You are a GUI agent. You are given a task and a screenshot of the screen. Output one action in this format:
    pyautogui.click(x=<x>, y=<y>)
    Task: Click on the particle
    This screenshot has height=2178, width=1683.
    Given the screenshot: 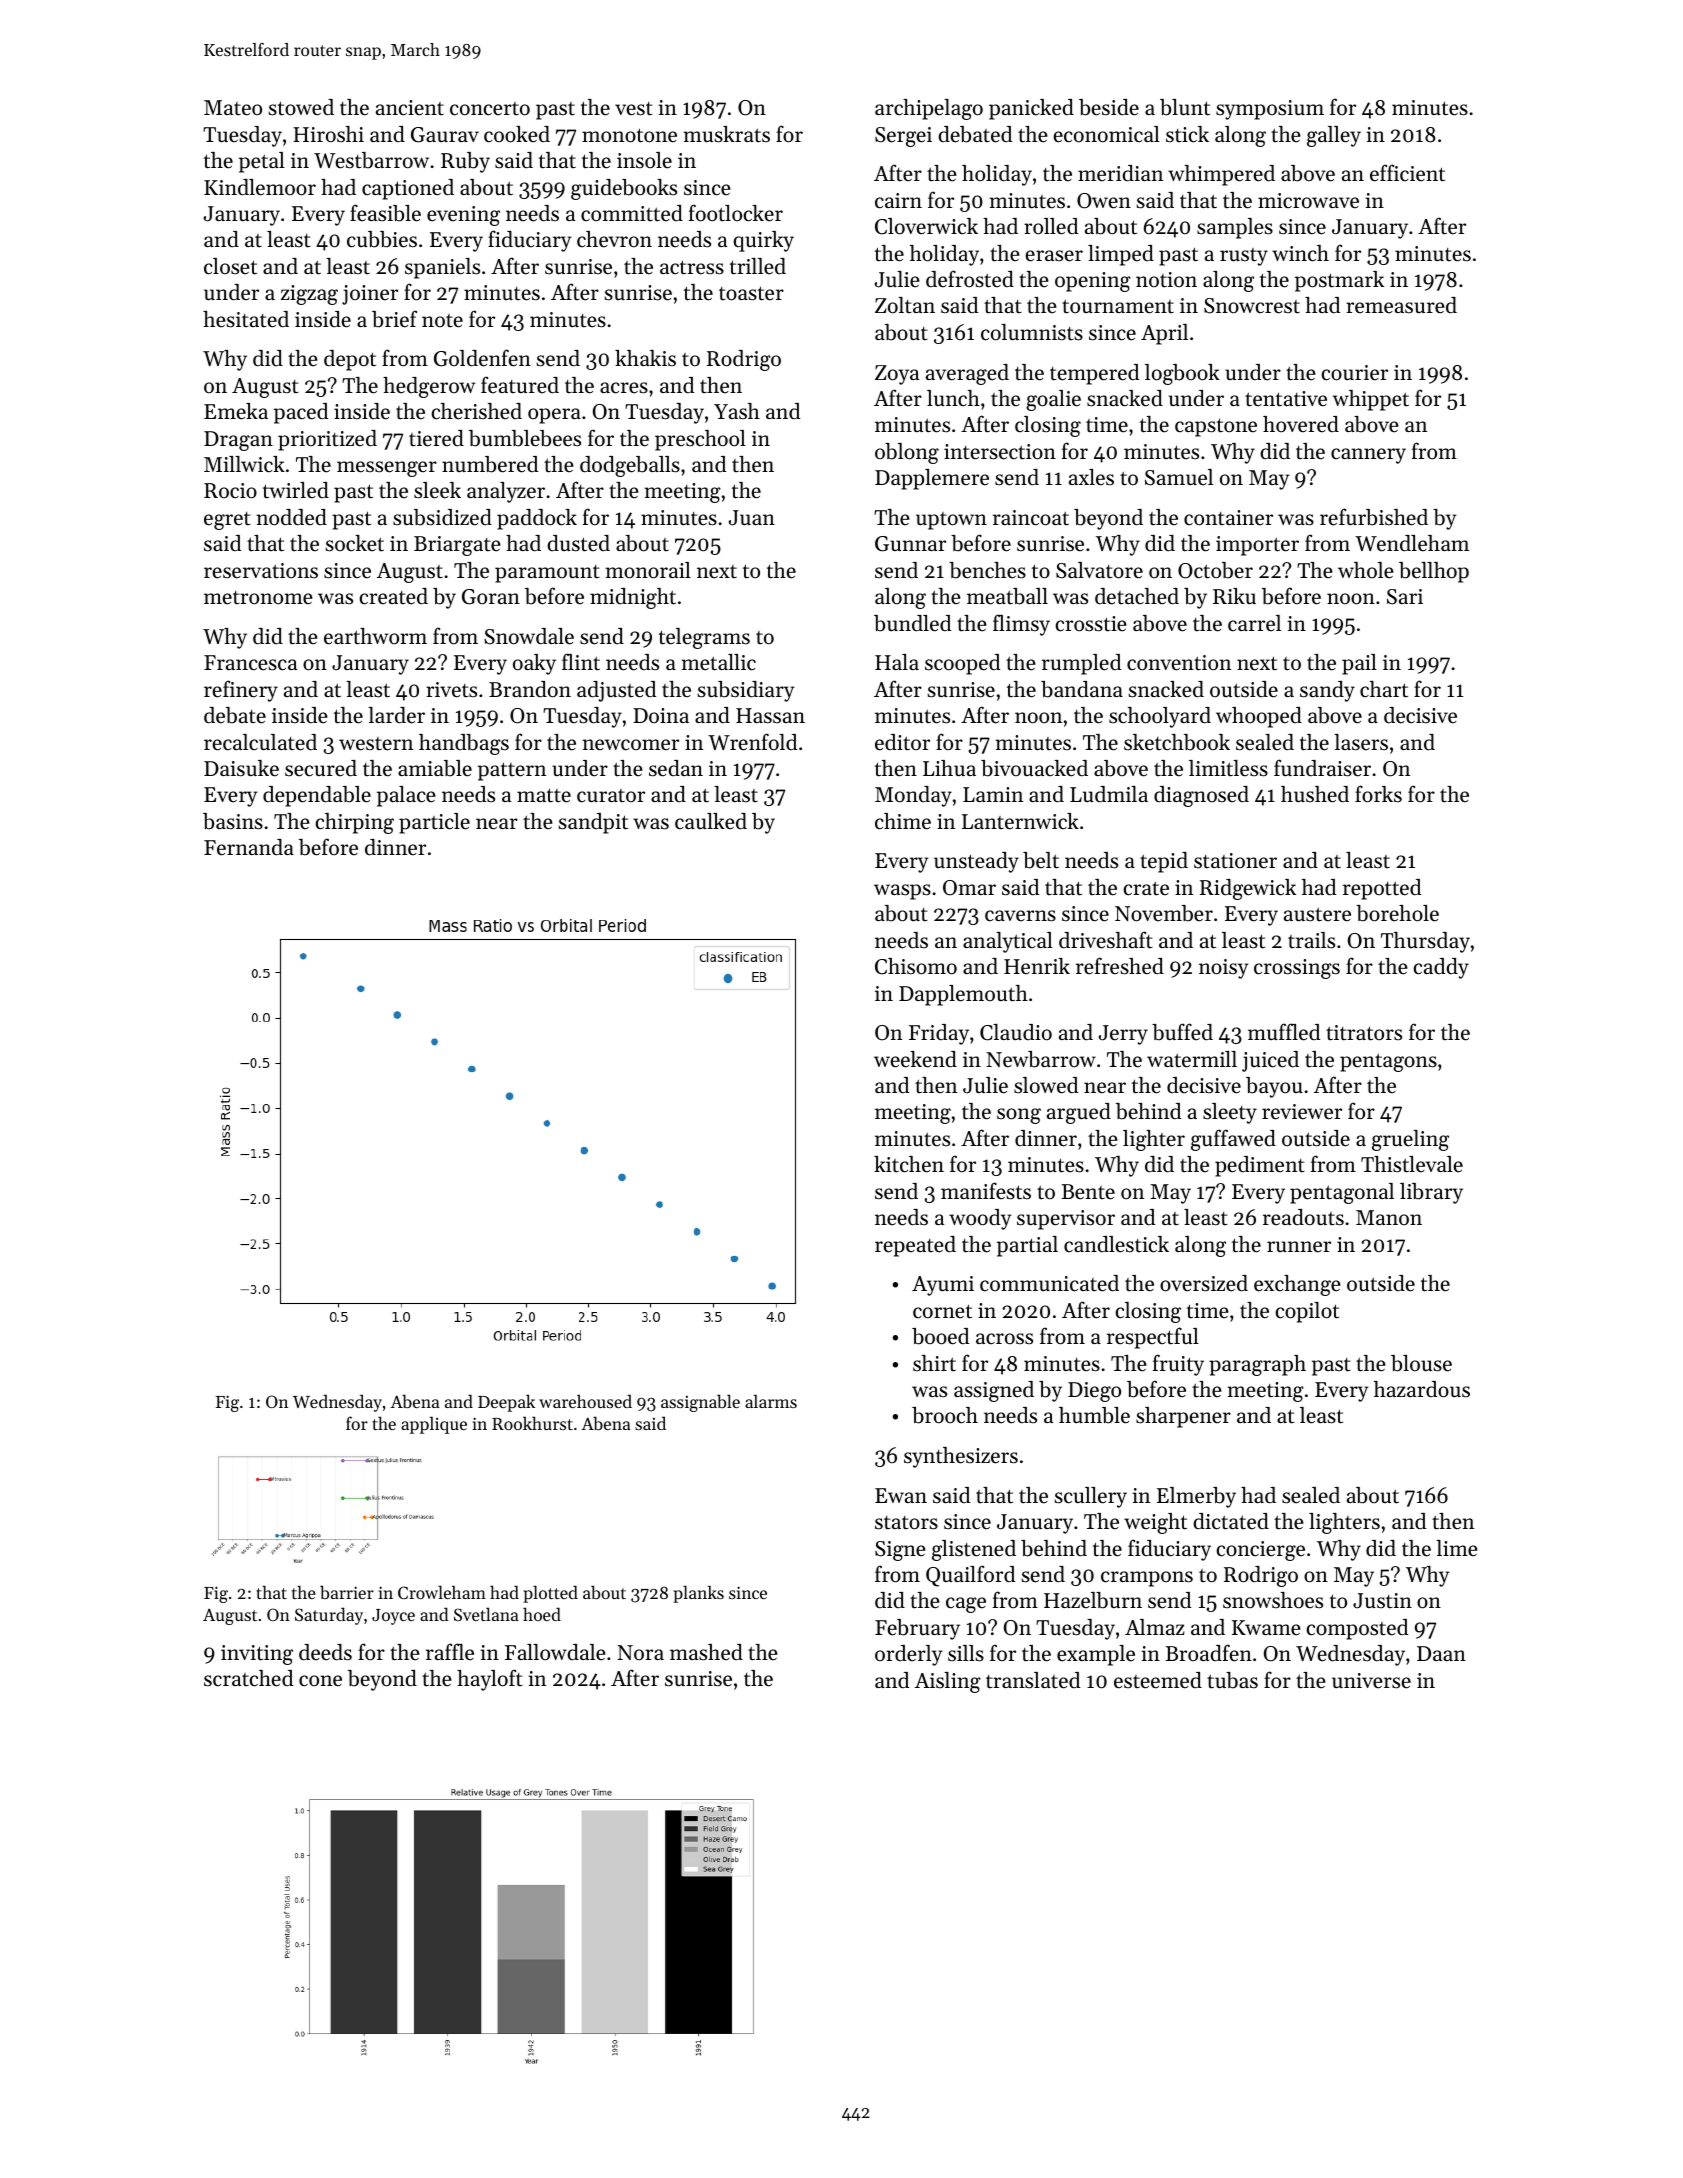 What is the action you would take?
    pyautogui.click(x=434, y=823)
